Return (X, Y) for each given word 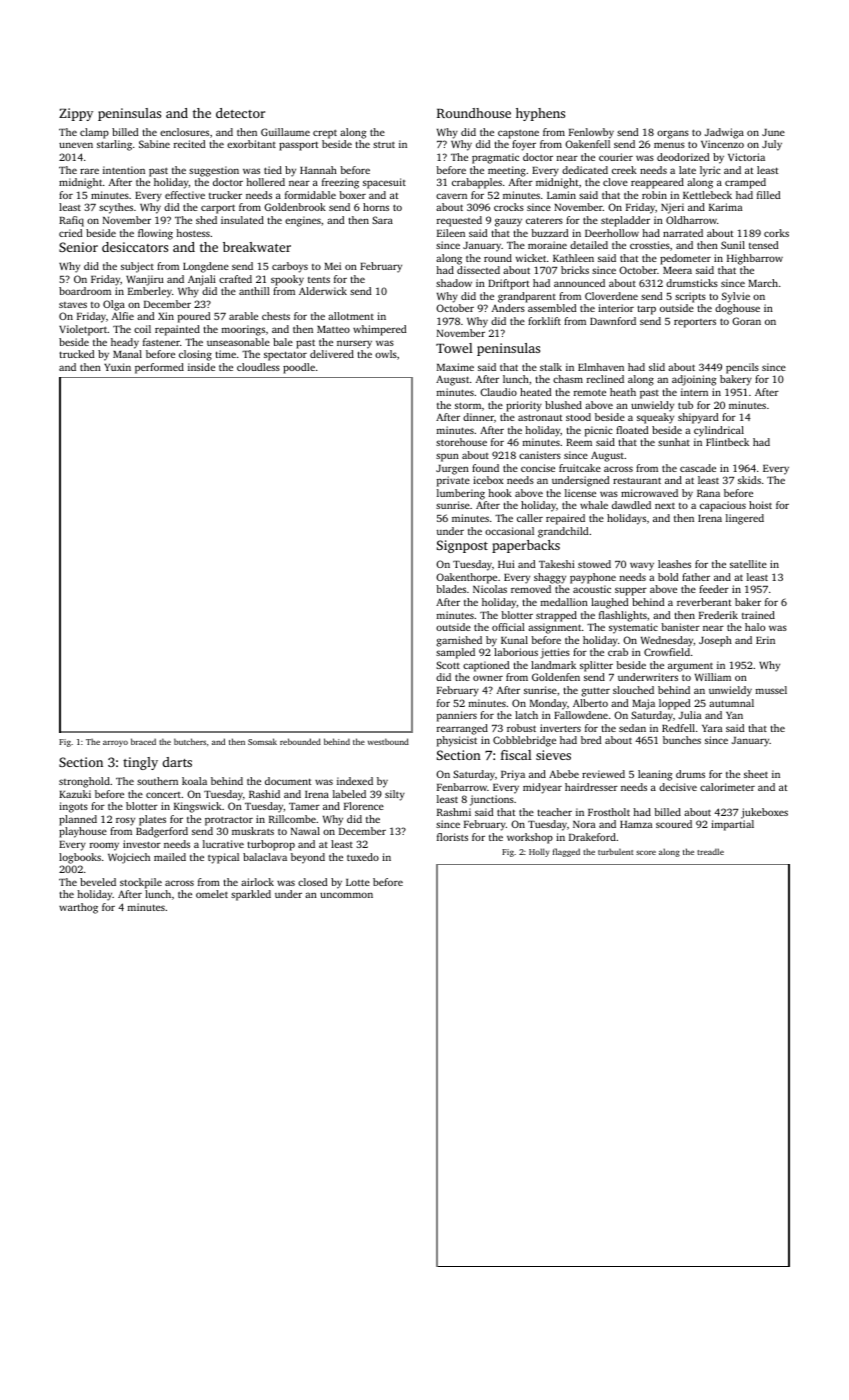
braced (143, 741)
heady (125, 343)
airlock (257, 882)
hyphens (540, 114)
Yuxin (117, 367)
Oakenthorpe (466, 578)
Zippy (76, 114)
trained (758, 615)
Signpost (462, 546)
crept (325, 134)
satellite (748, 564)
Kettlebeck (707, 195)
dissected (478, 270)
